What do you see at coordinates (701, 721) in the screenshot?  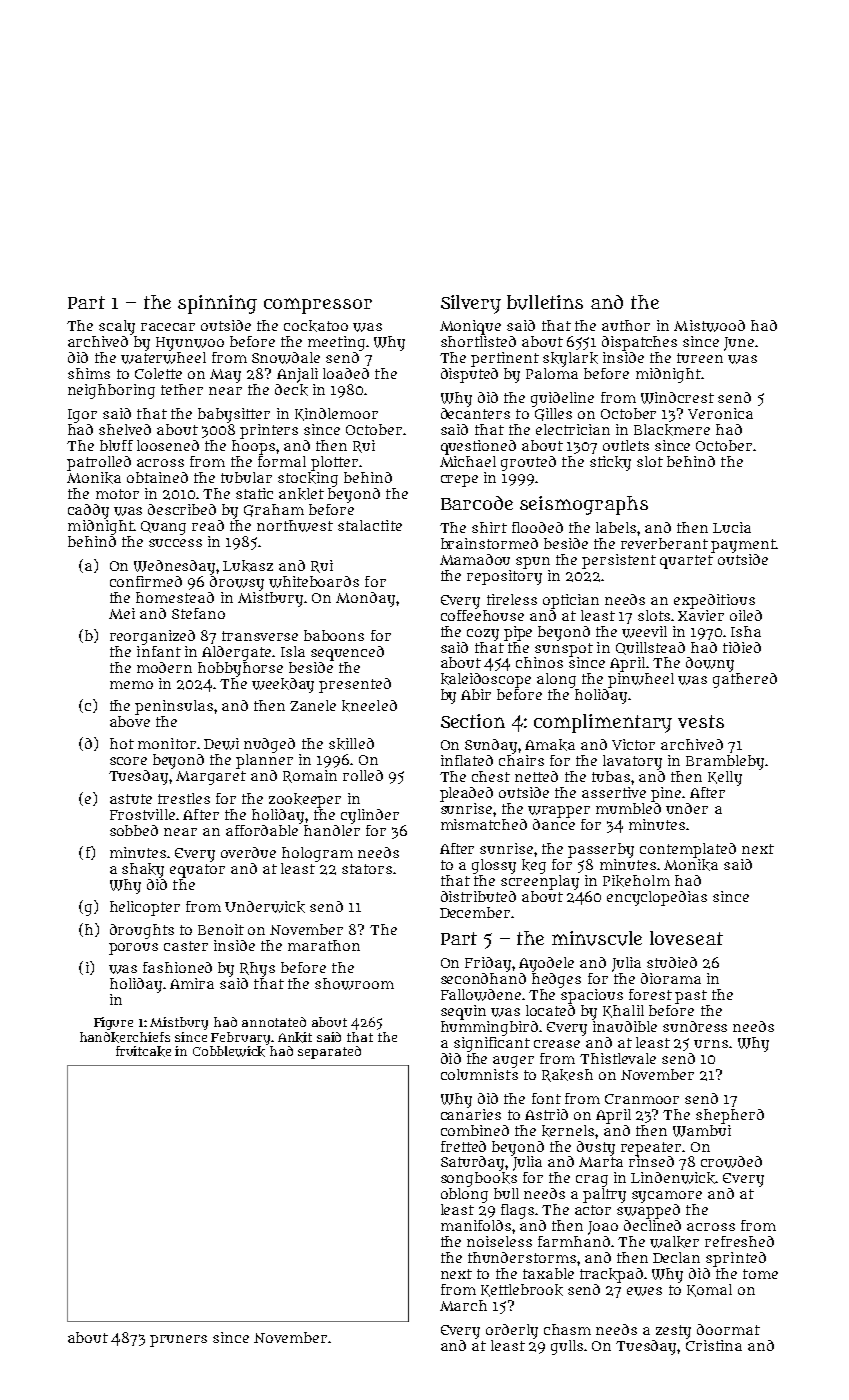 I see `vests` at bounding box center [701, 721].
